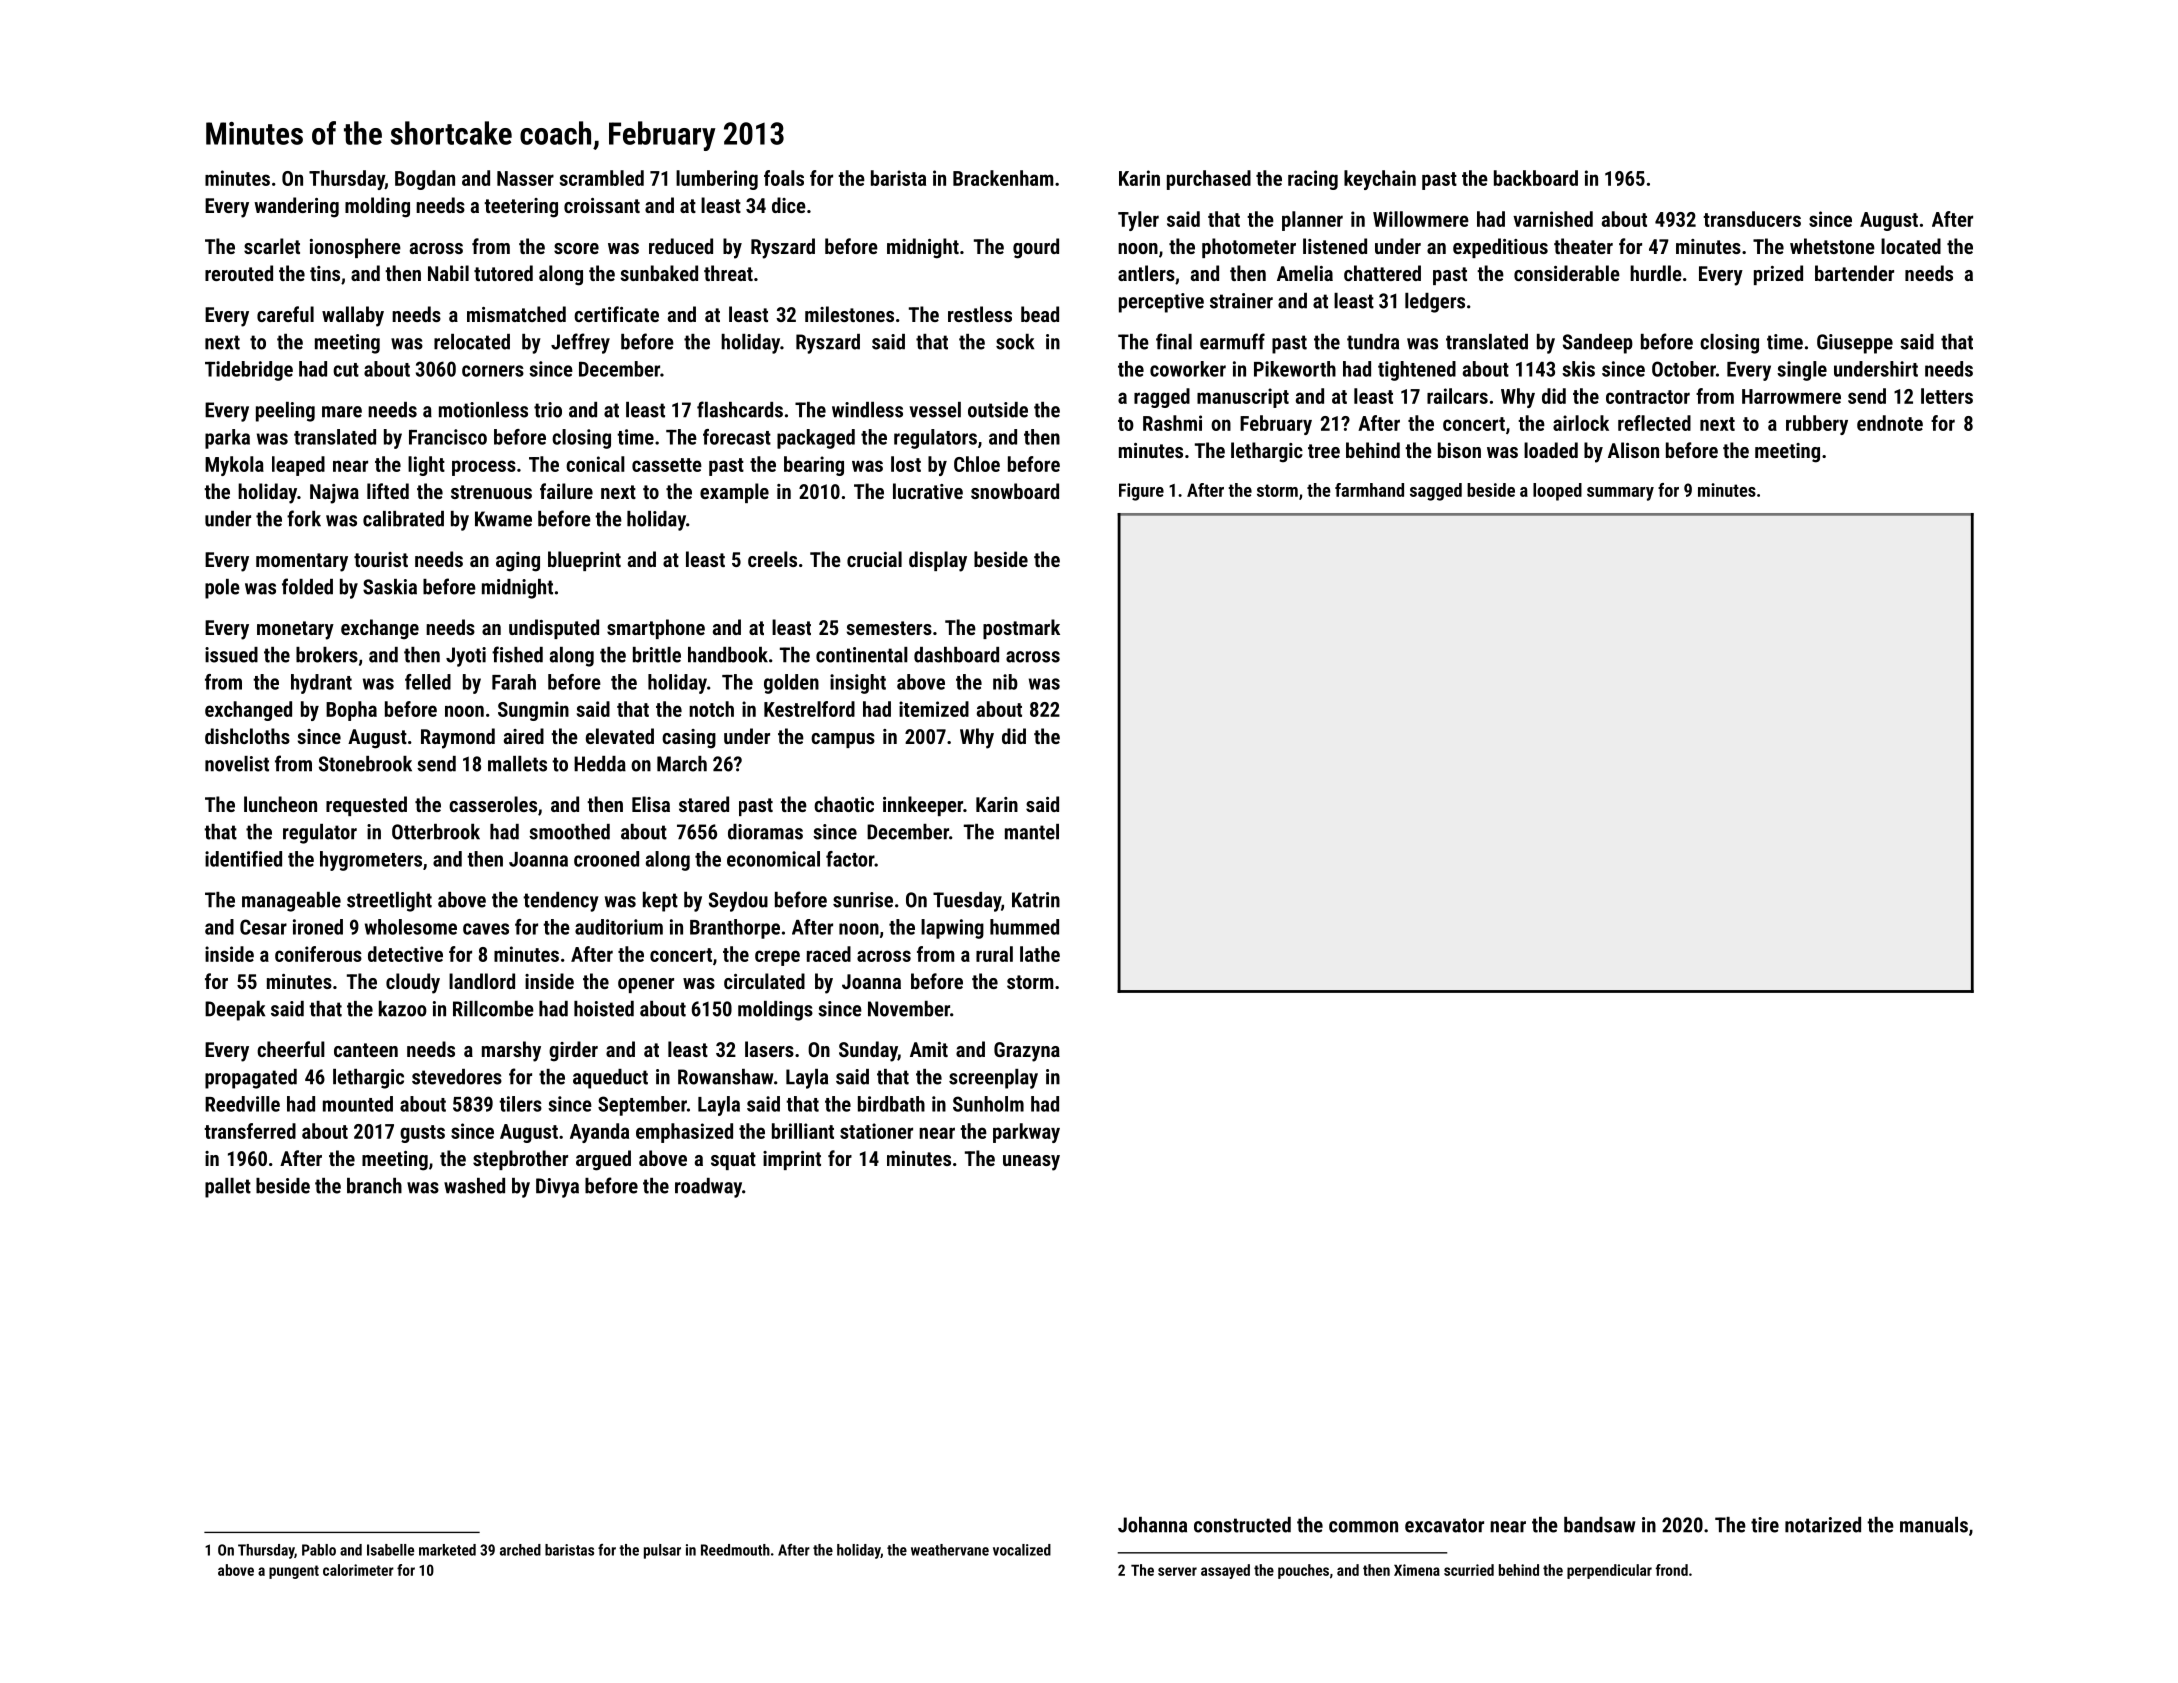 The image size is (2178, 1683). What do you see at coordinates (365, 764) in the screenshot?
I see `Stonebrook` at bounding box center [365, 764].
